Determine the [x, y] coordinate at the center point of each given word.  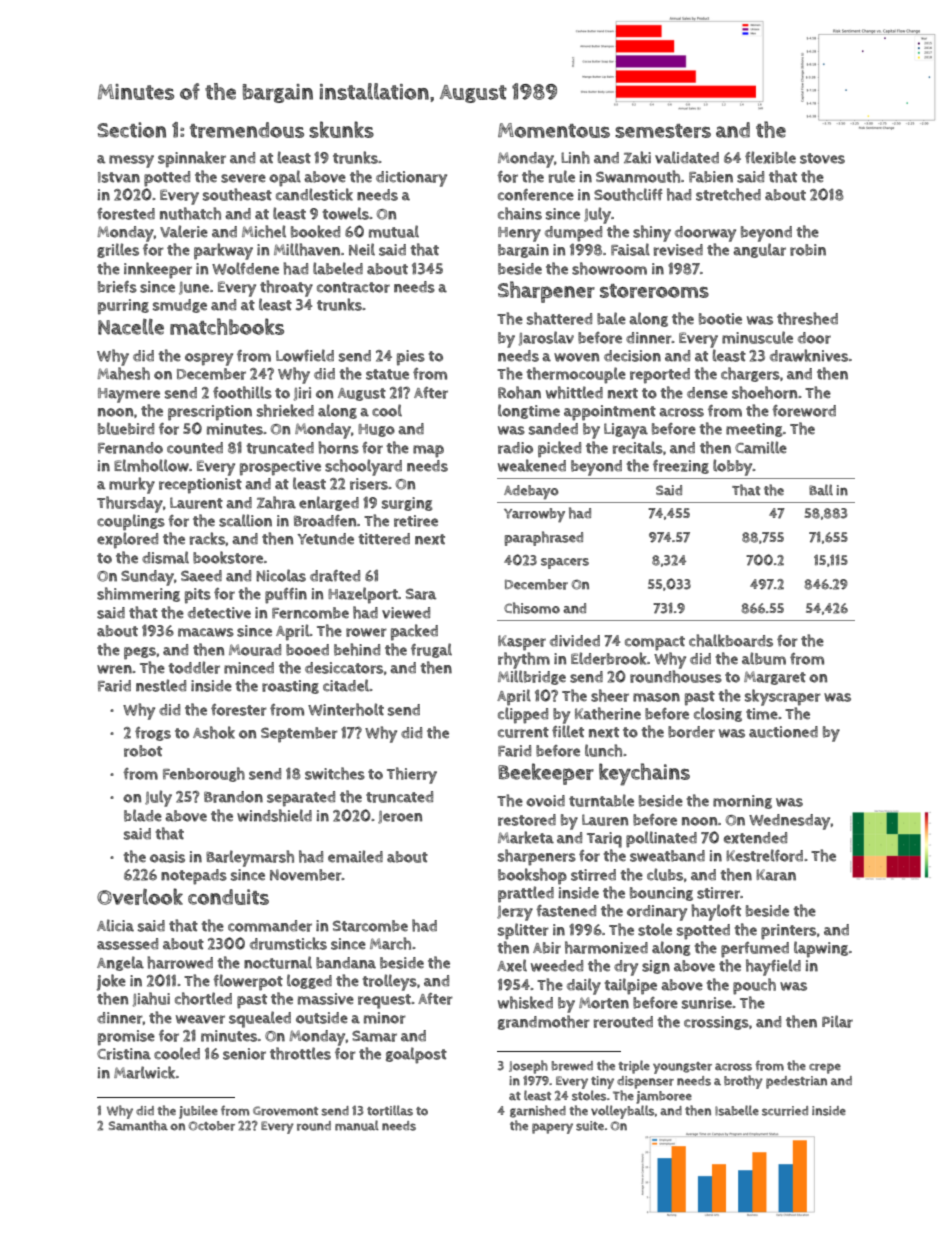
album [764, 658]
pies [411, 358]
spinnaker [192, 159]
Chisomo [532, 608]
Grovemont [285, 1111]
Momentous [554, 130]
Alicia [115, 925]
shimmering [138, 594]
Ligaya [626, 431]
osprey [209, 359]
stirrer [718, 893]
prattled [526, 894]
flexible [770, 157]
